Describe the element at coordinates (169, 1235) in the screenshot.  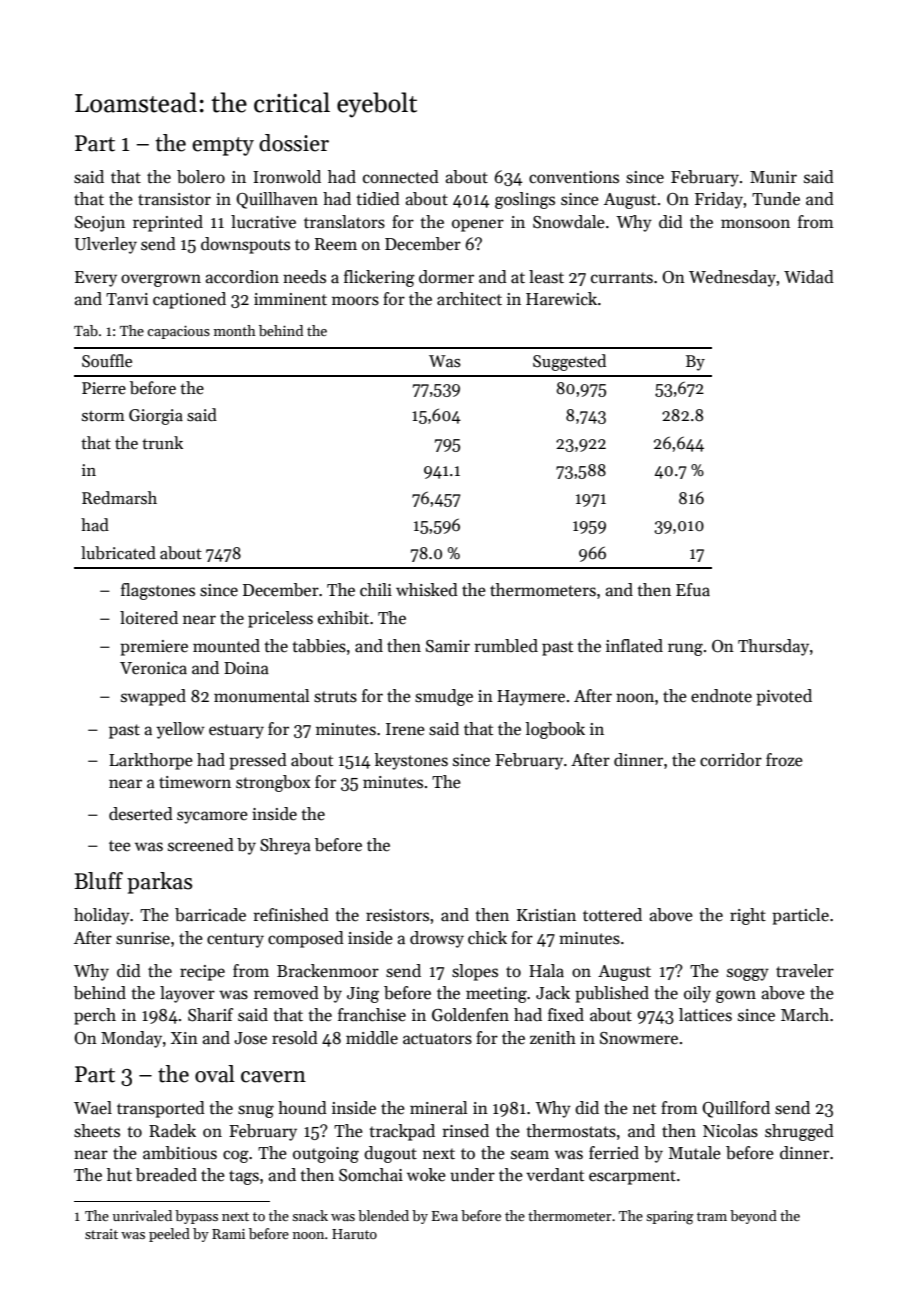
I see `peeled` at that location.
